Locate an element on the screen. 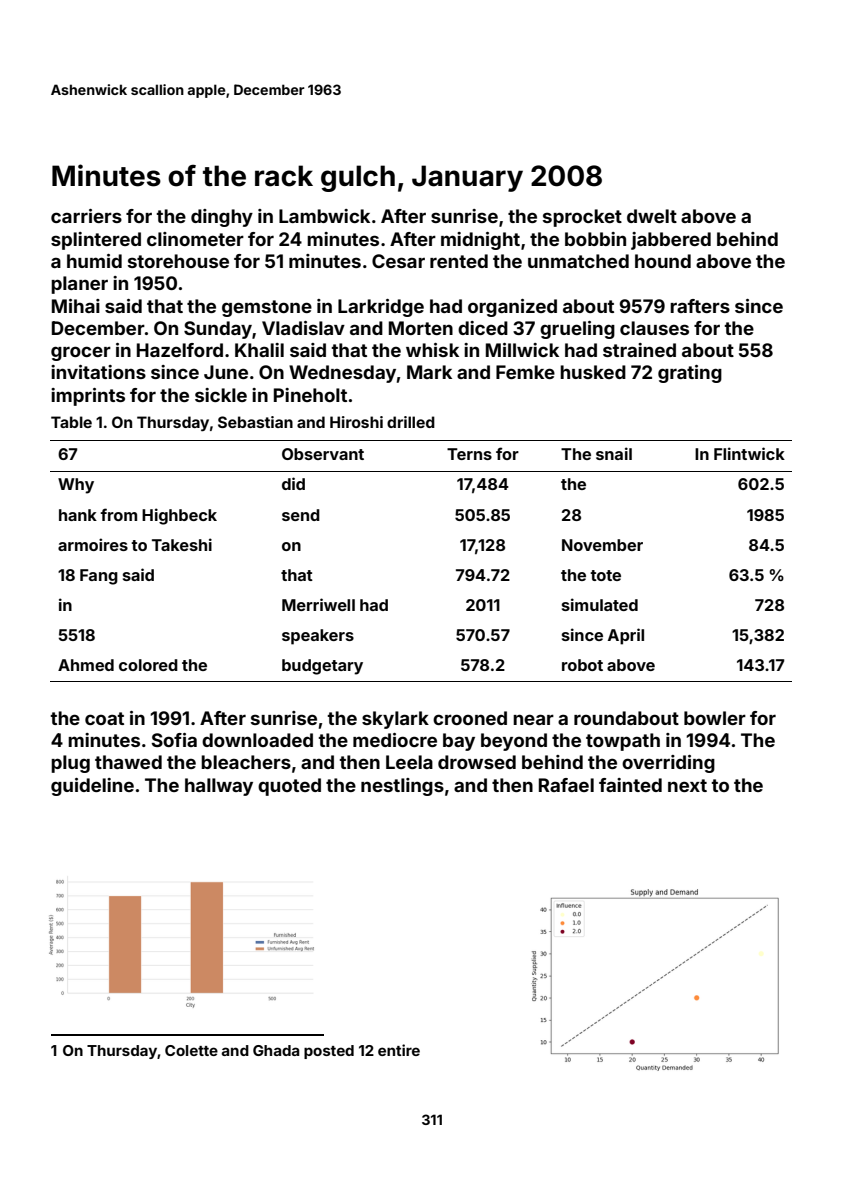  beyond is located at coordinates (514, 742).
